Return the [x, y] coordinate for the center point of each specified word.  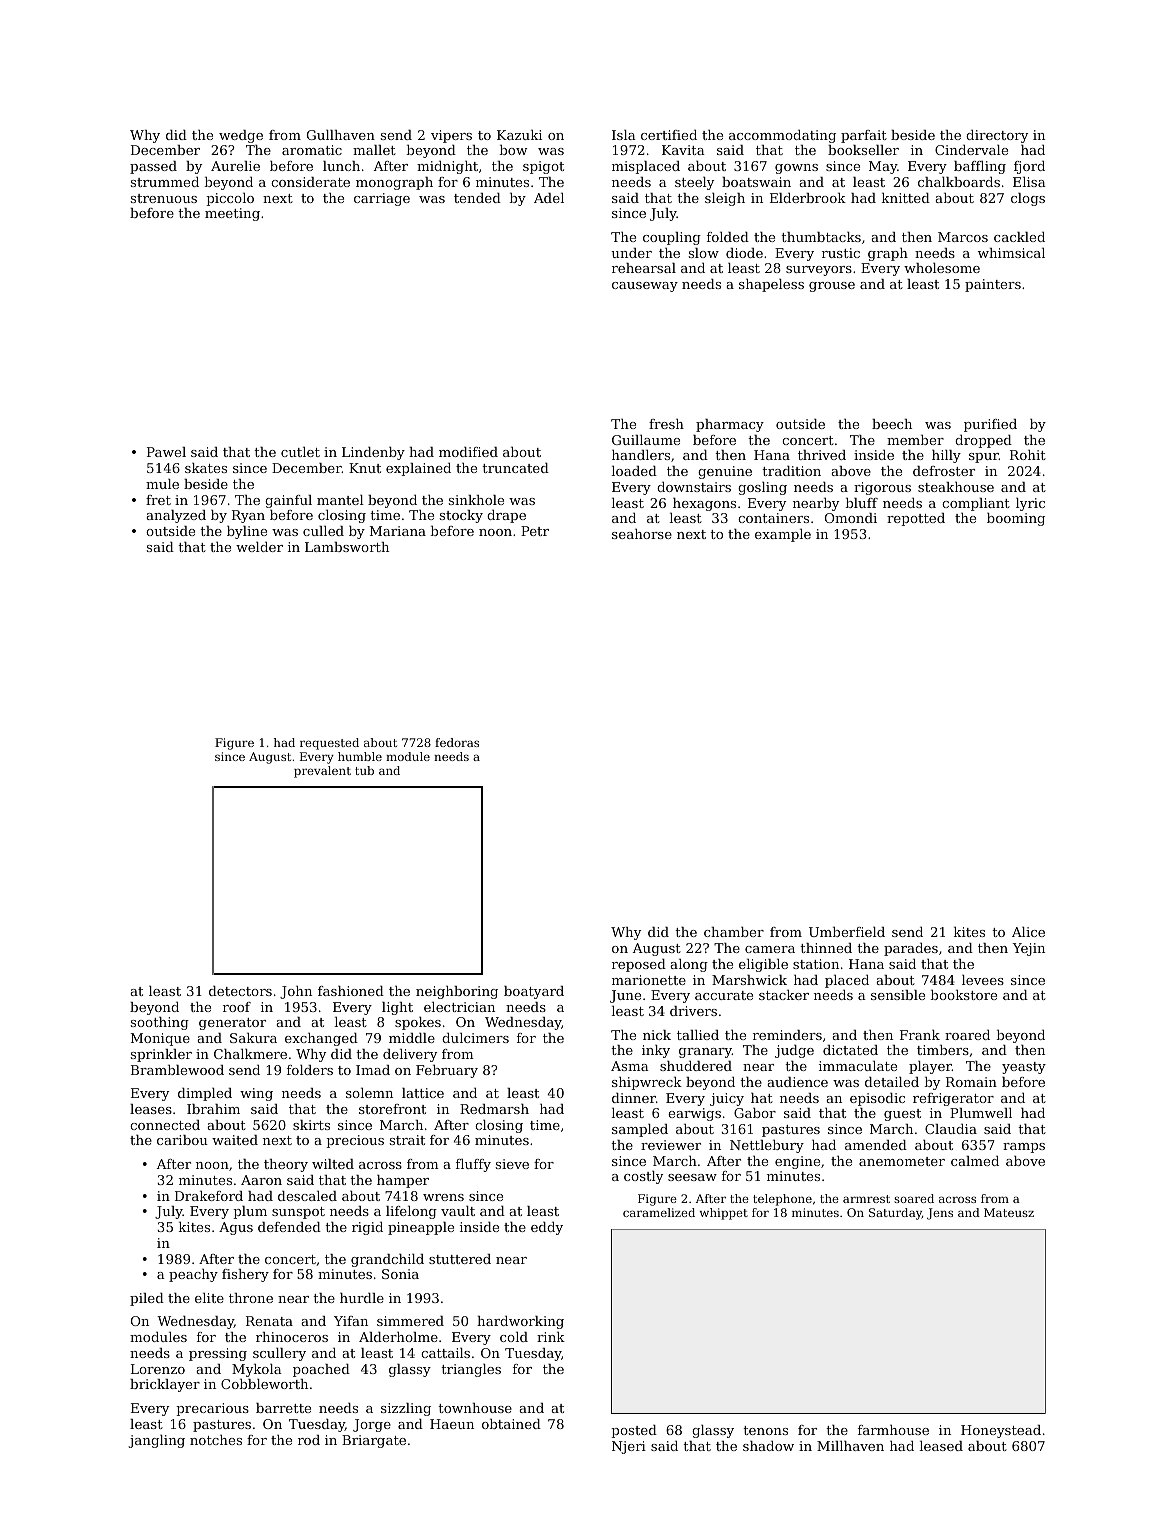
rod [309, 1440]
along [689, 965]
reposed [639, 965]
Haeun [452, 1424]
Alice [1028, 932]
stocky [461, 516]
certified [669, 135]
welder [259, 547]
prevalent [322, 772]
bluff [862, 503]
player [930, 1067]
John [296, 992]
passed [153, 167]
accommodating [782, 136]
